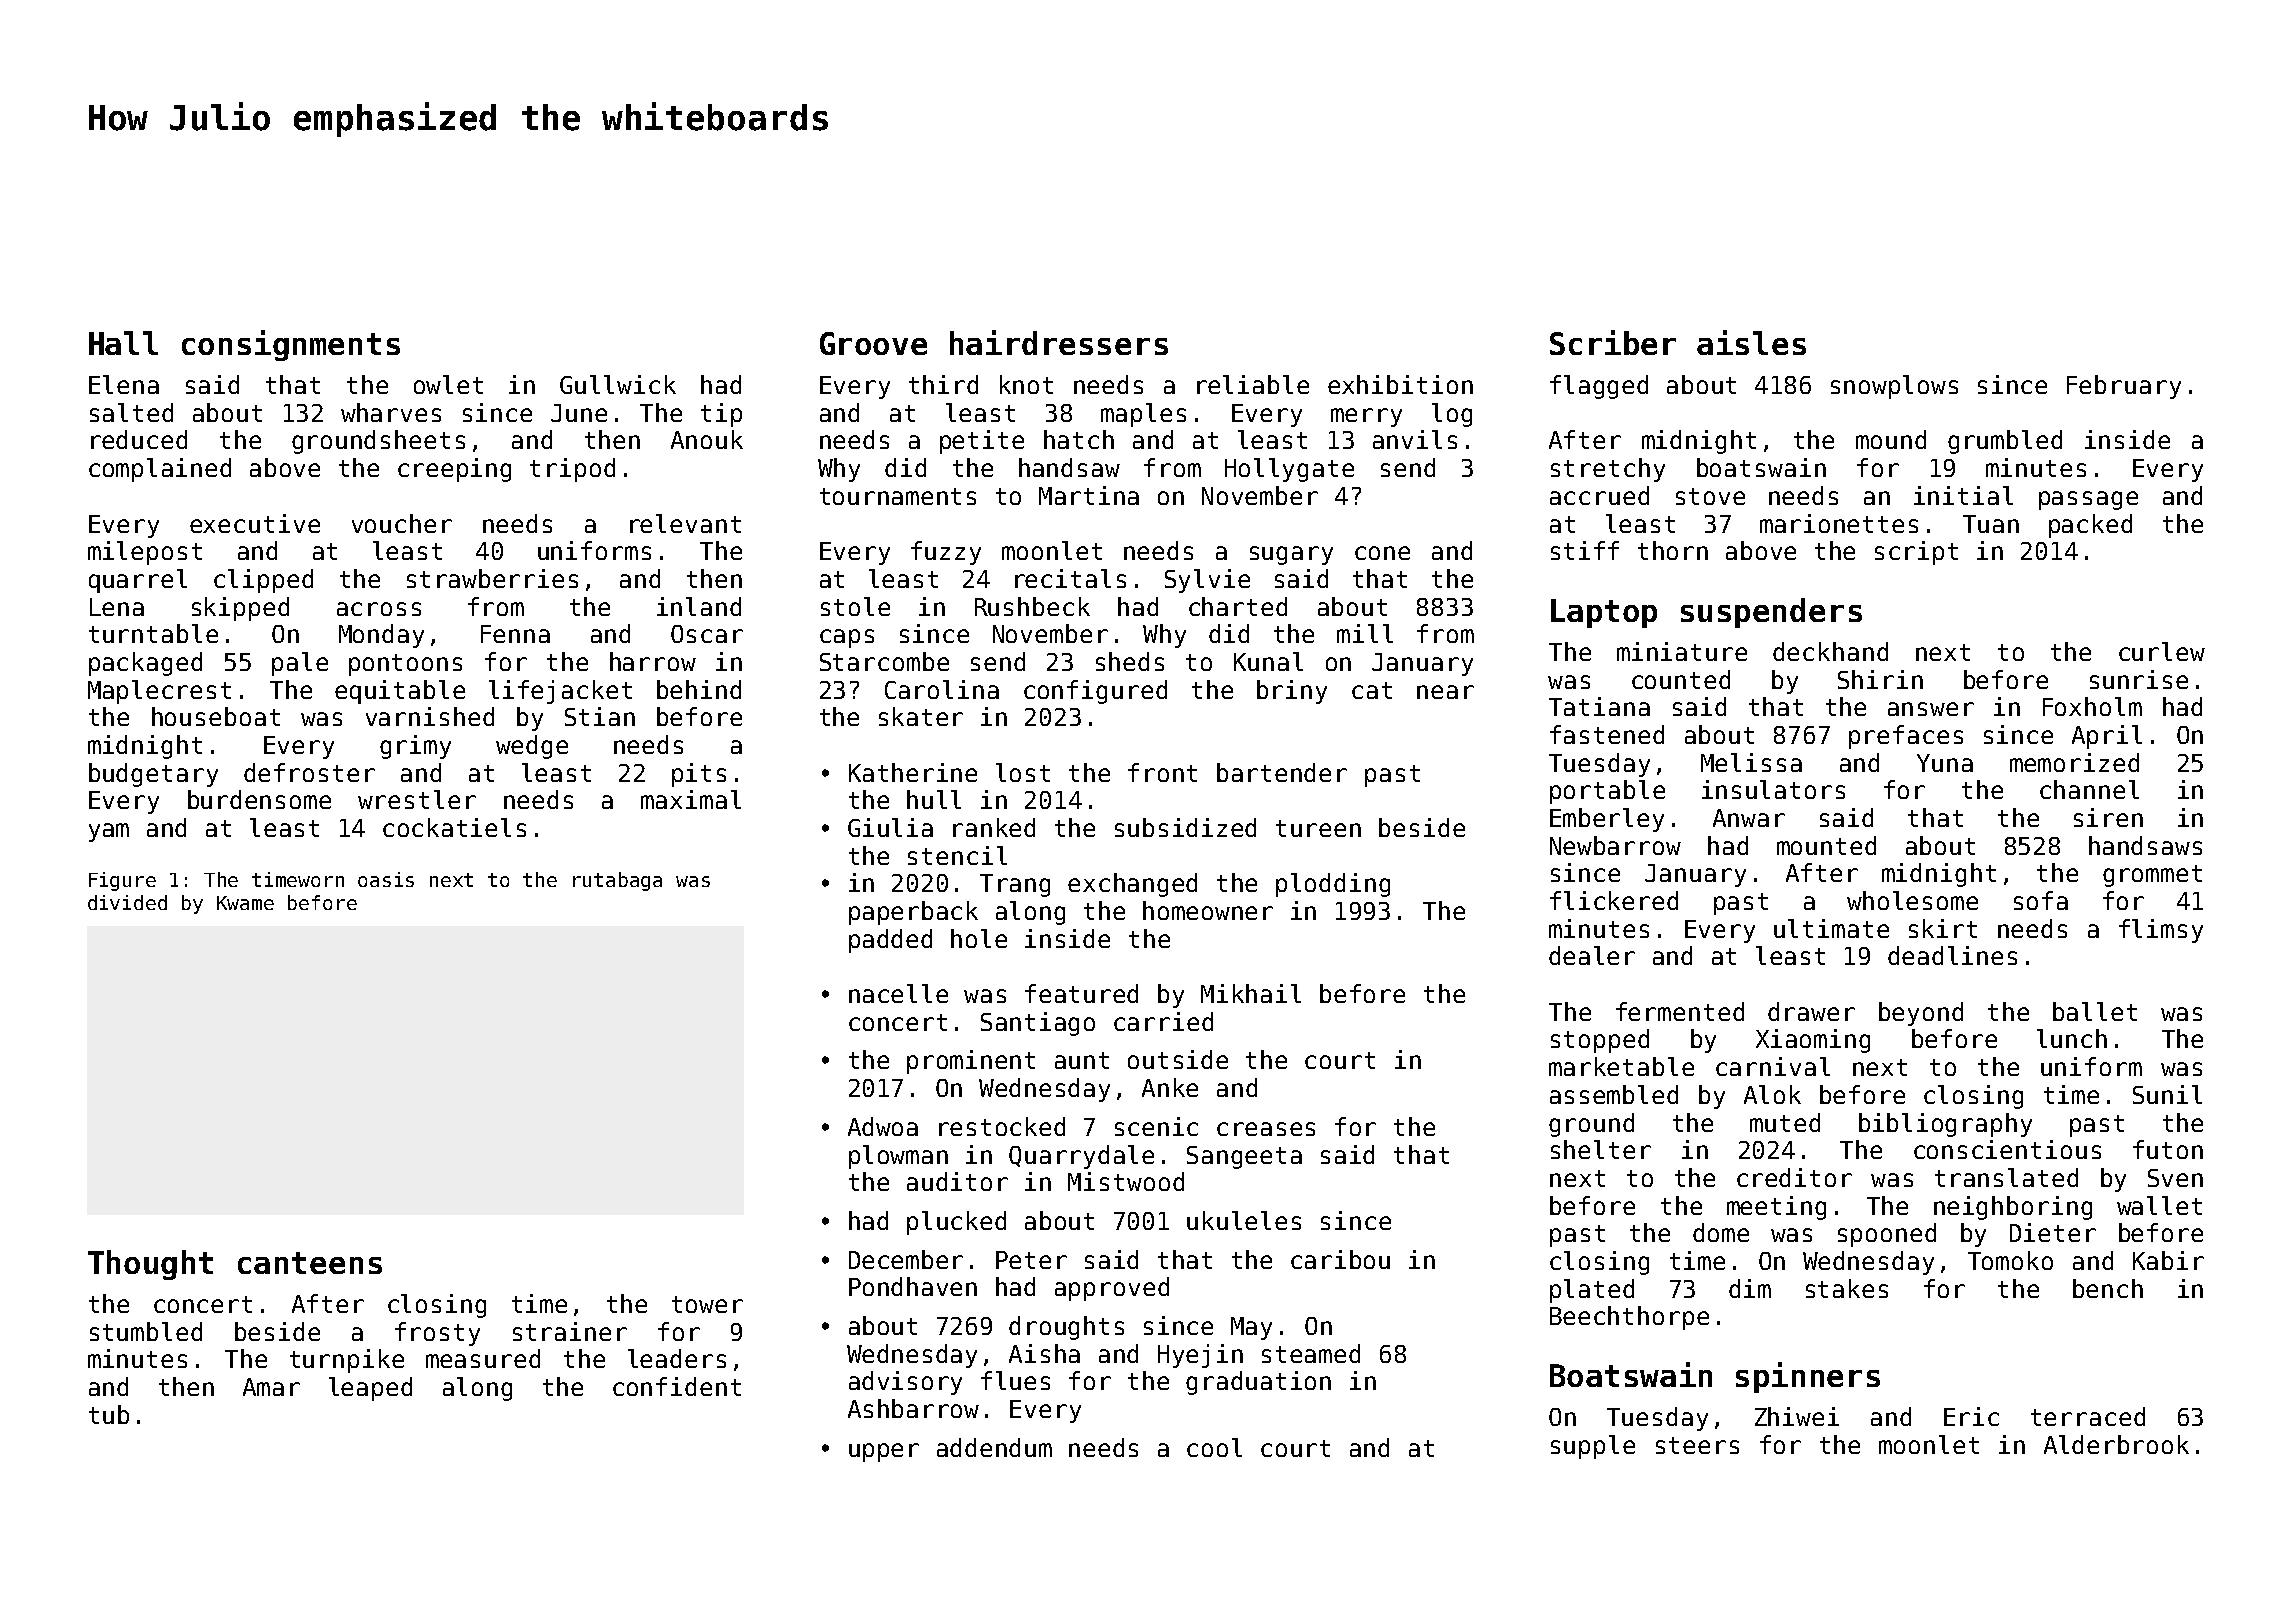 Image resolution: width=2292 pixels, height=1620 pixels. What do you see at coordinates (2168, 1149) in the page?
I see `futon` at bounding box center [2168, 1149].
